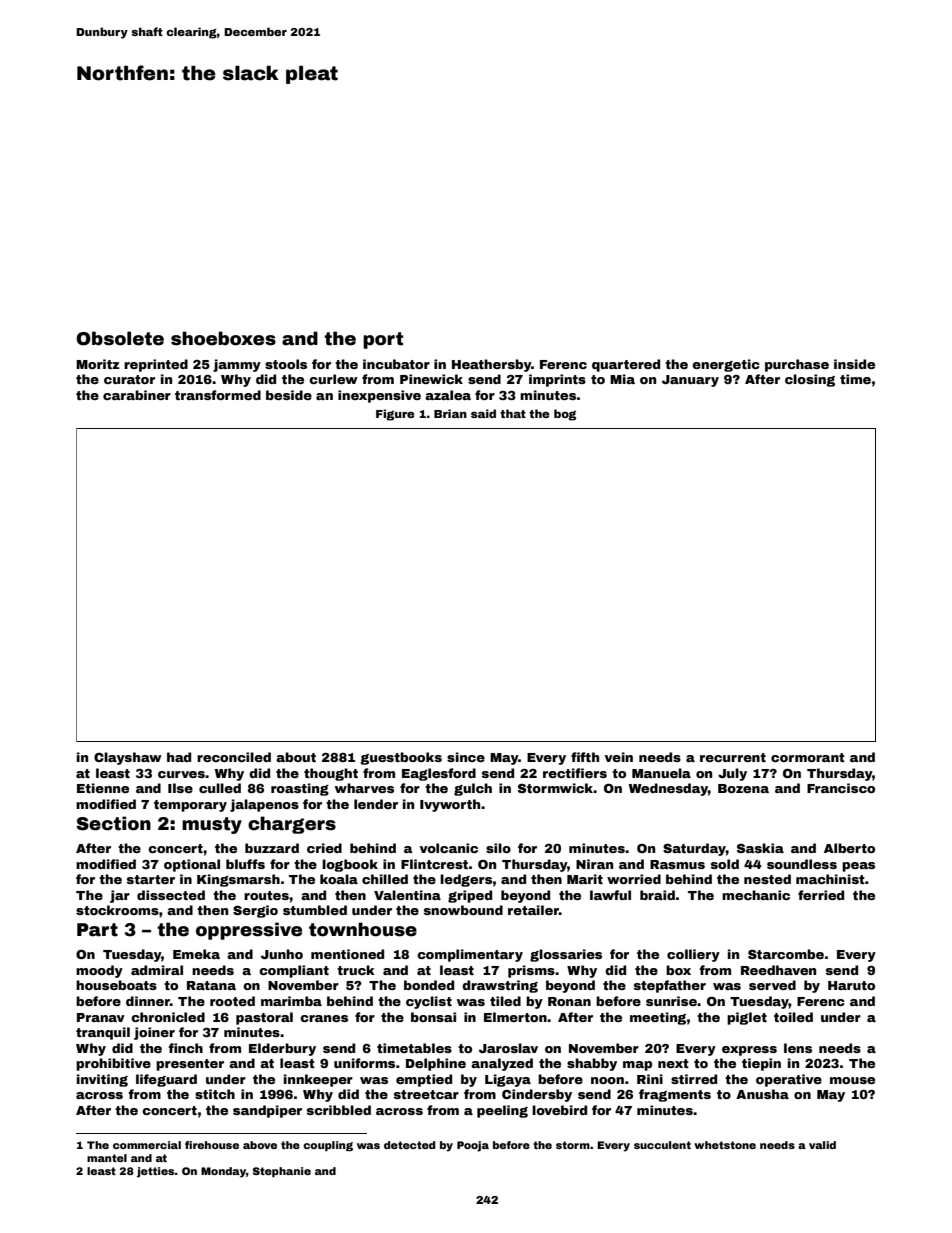  Describe the element at coordinates (585, 879) in the image. I see `Marit` at that location.
